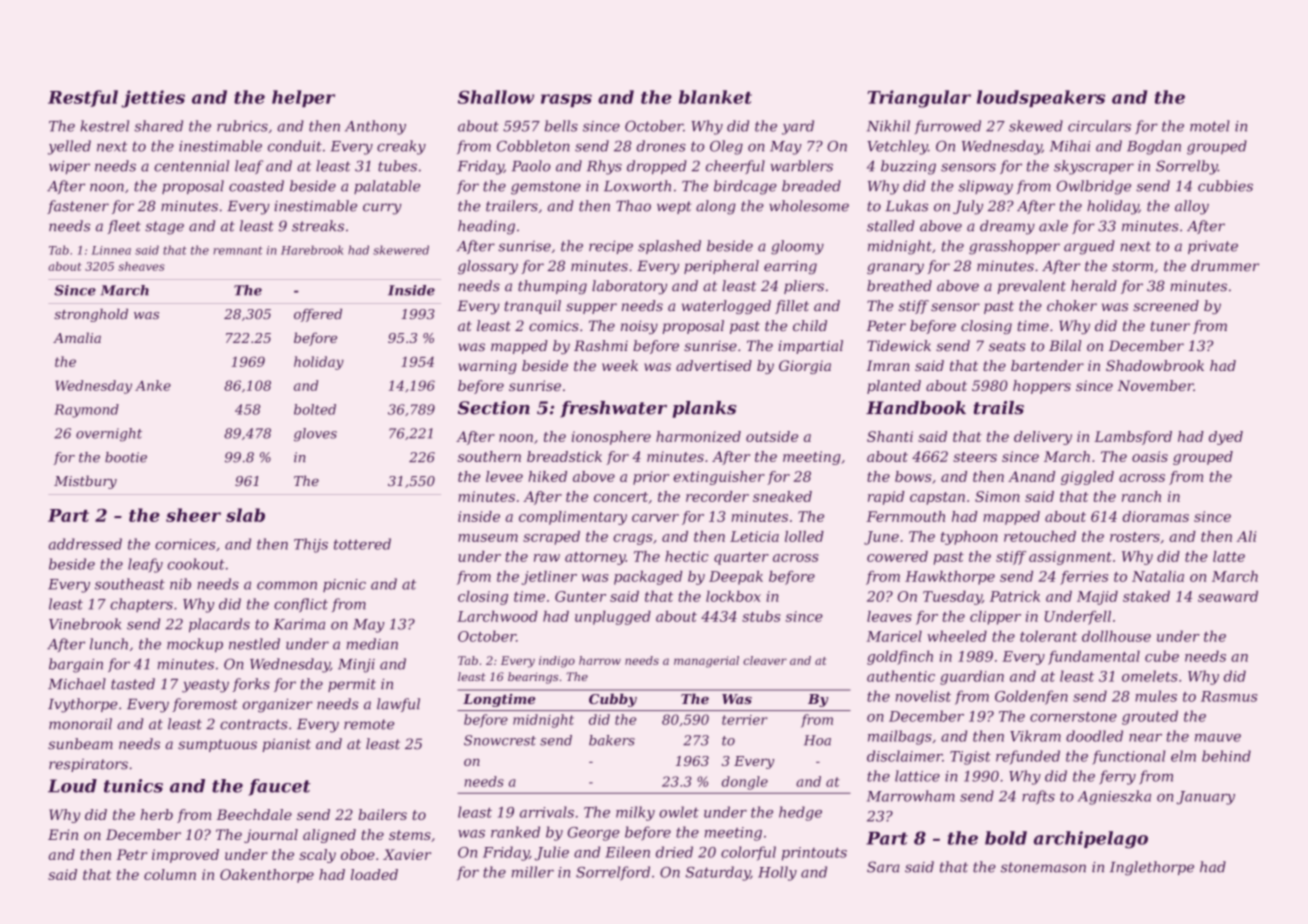 The width and height of the image is (1308, 924). What do you see at coordinates (315, 409) in the image?
I see `bolted` at bounding box center [315, 409].
